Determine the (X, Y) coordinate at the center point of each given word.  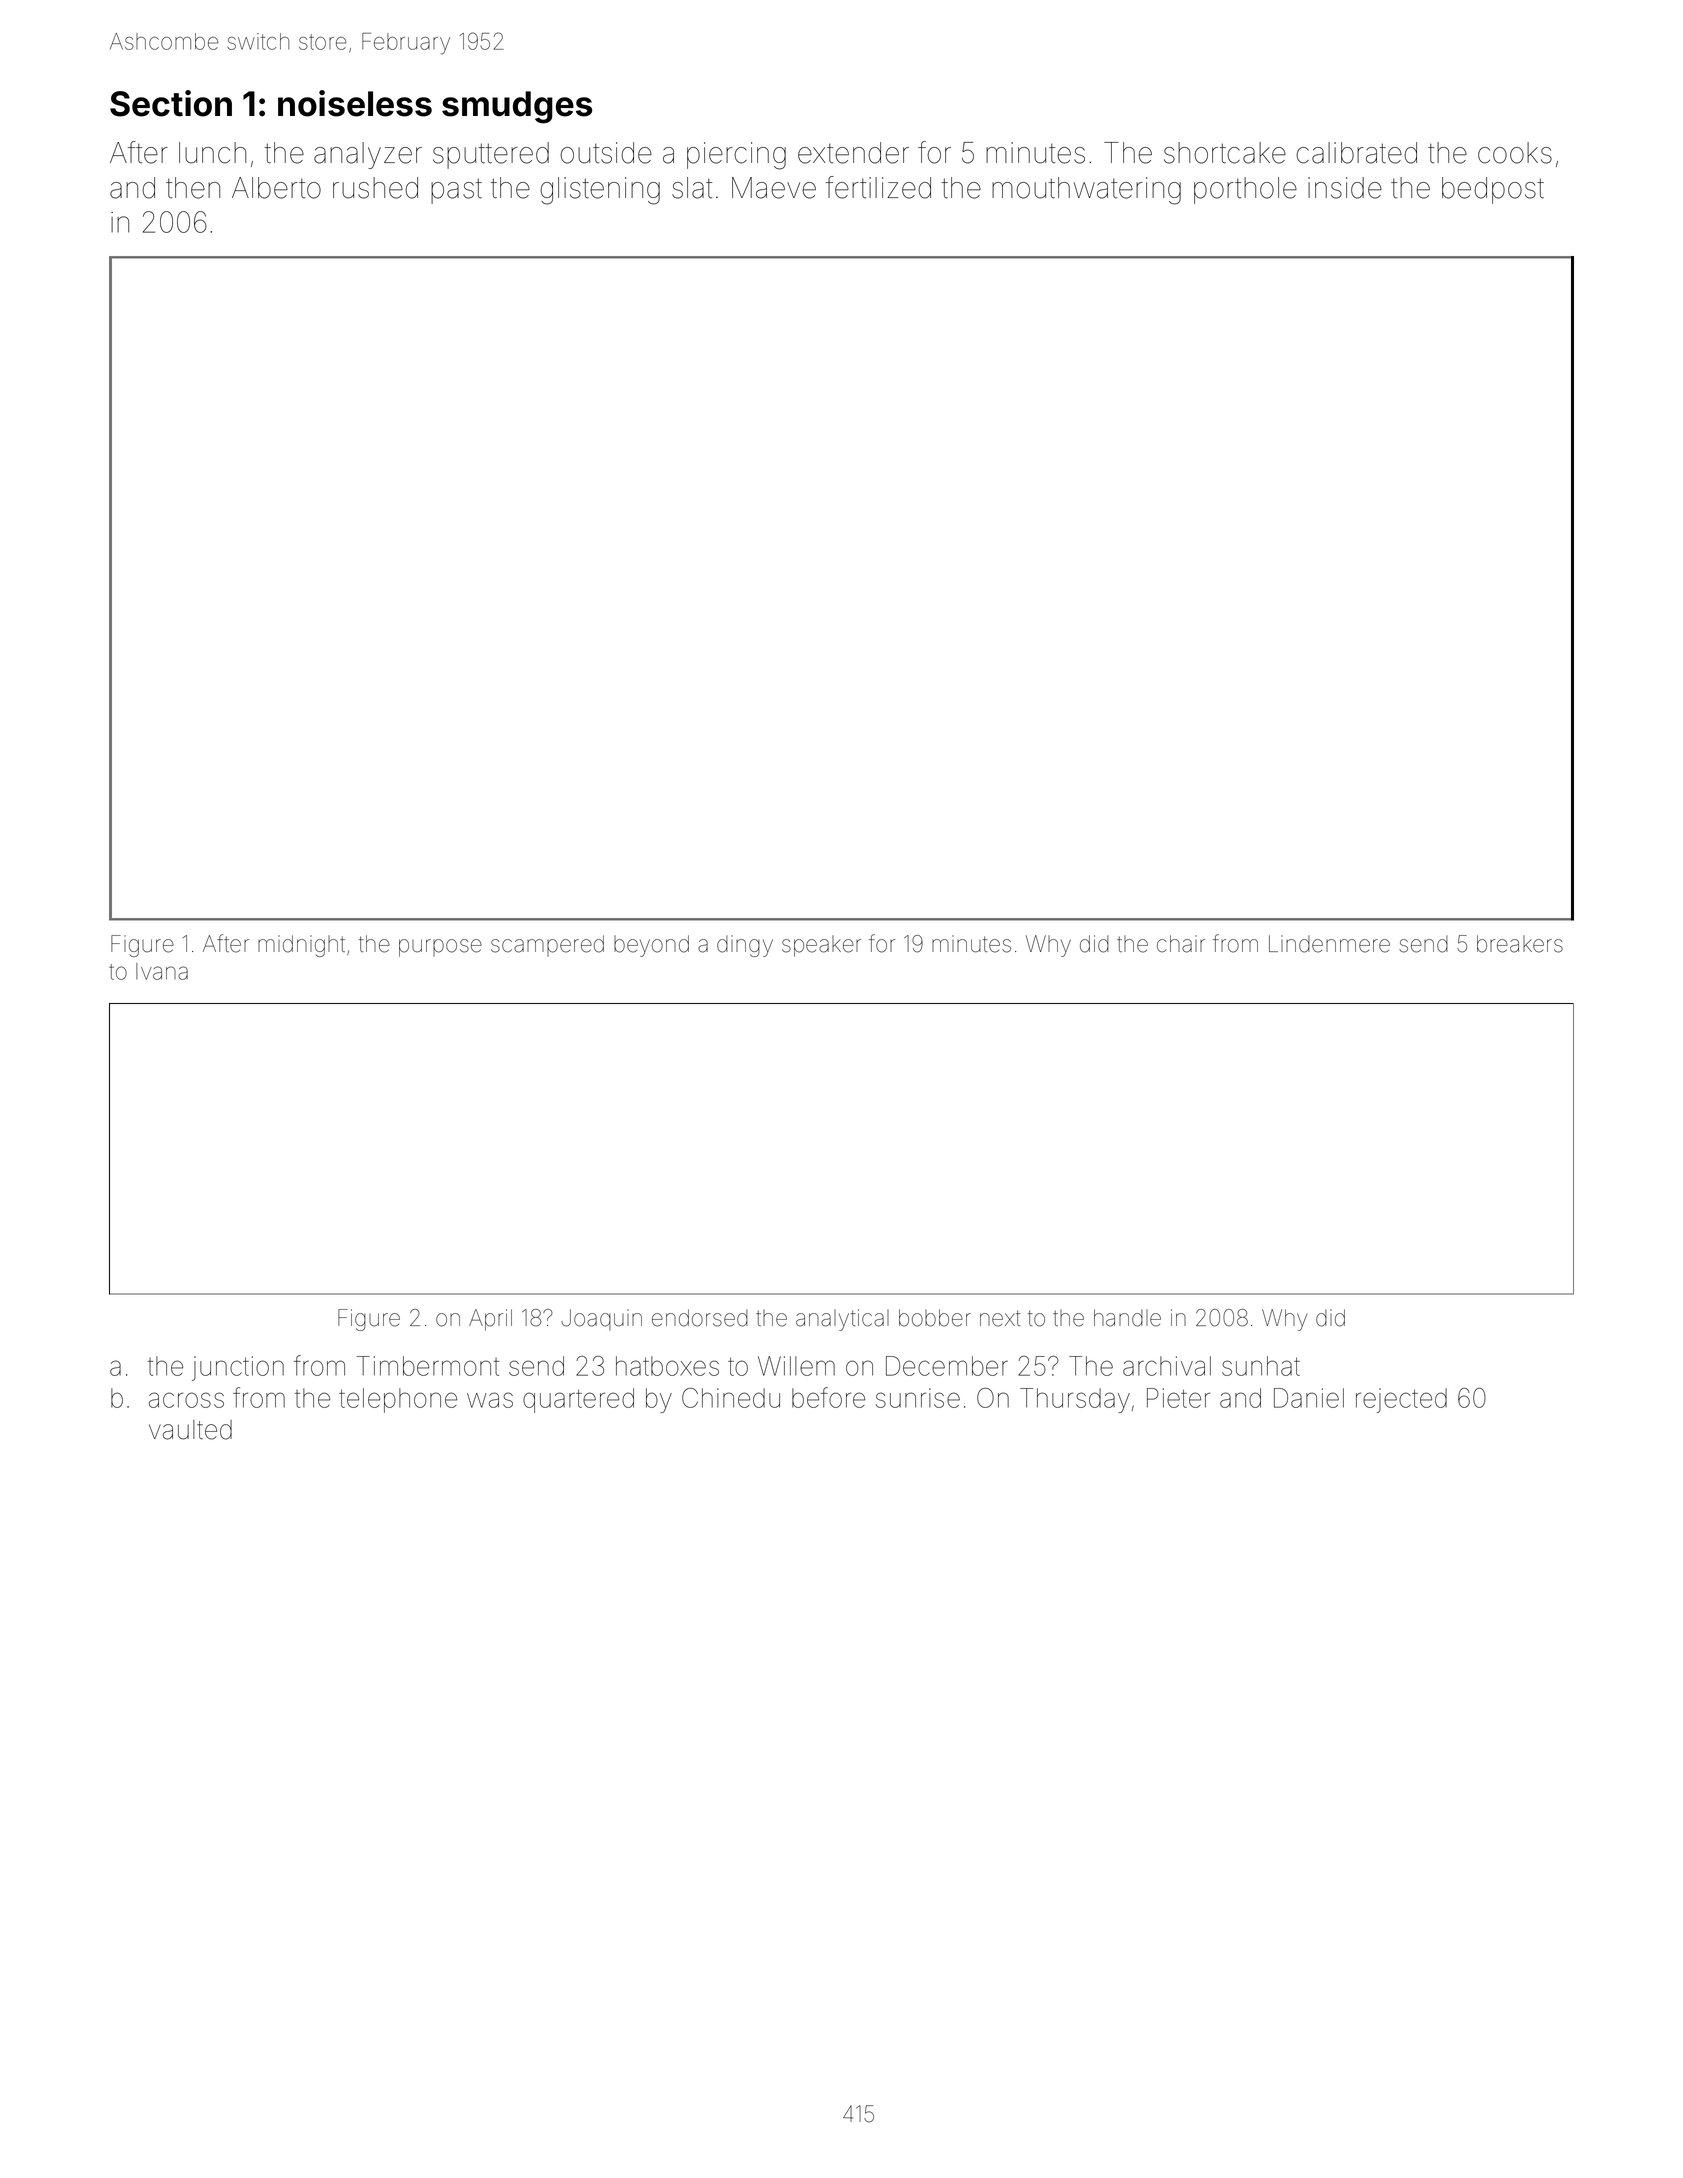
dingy (745, 946)
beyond (651, 946)
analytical (842, 1320)
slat (692, 188)
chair (1181, 944)
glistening (600, 191)
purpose (440, 948)
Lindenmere (1329, 944)
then (193, 188)
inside (1345, 188)
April (490, 1320)
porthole (1245, 190)
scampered (547, 945)
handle (1127, 1318)
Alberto (276, 188)
